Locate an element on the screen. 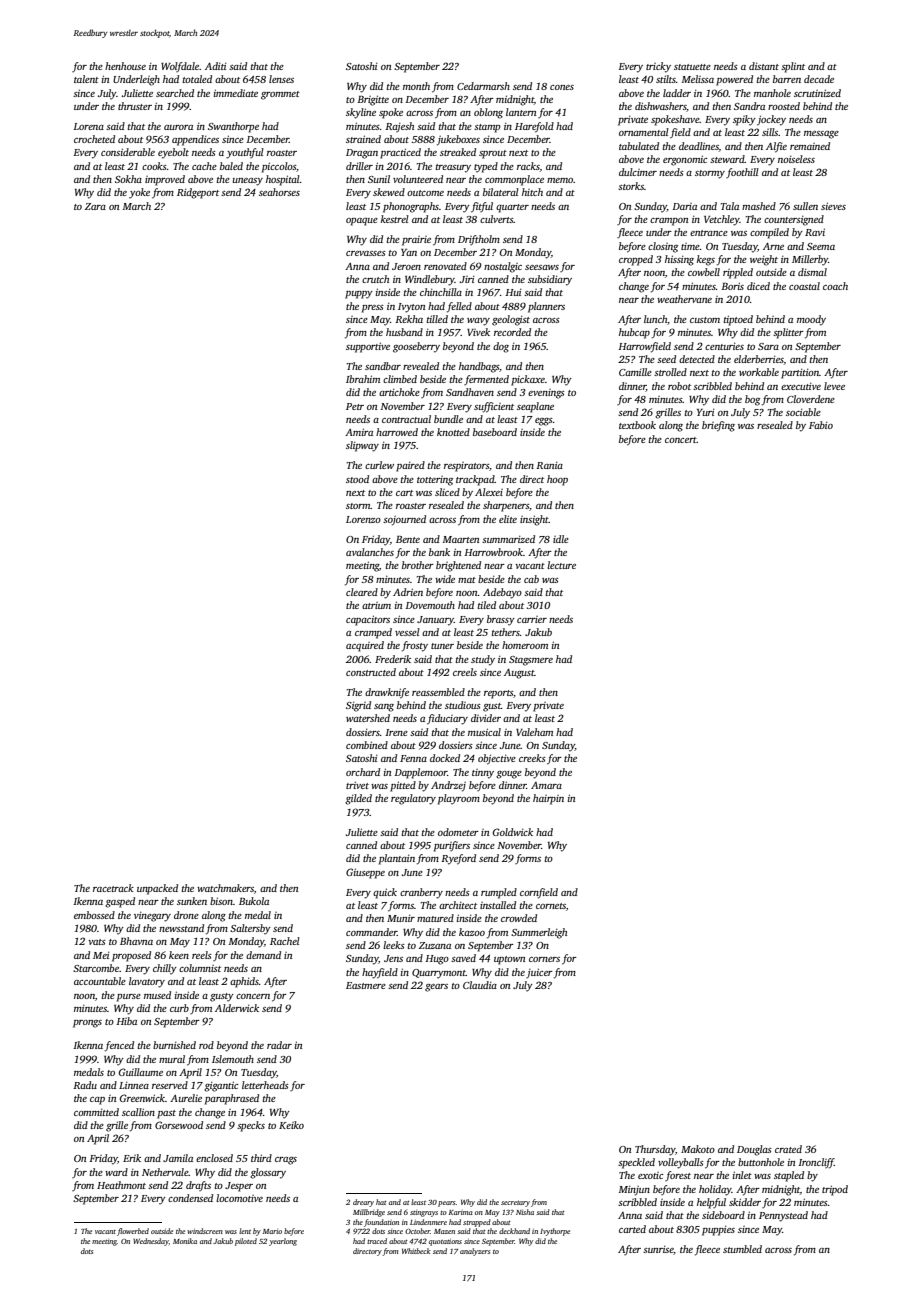 The width and height of the screenshot is (924, 1308). avalanches is located at coordinates (370, 552).
